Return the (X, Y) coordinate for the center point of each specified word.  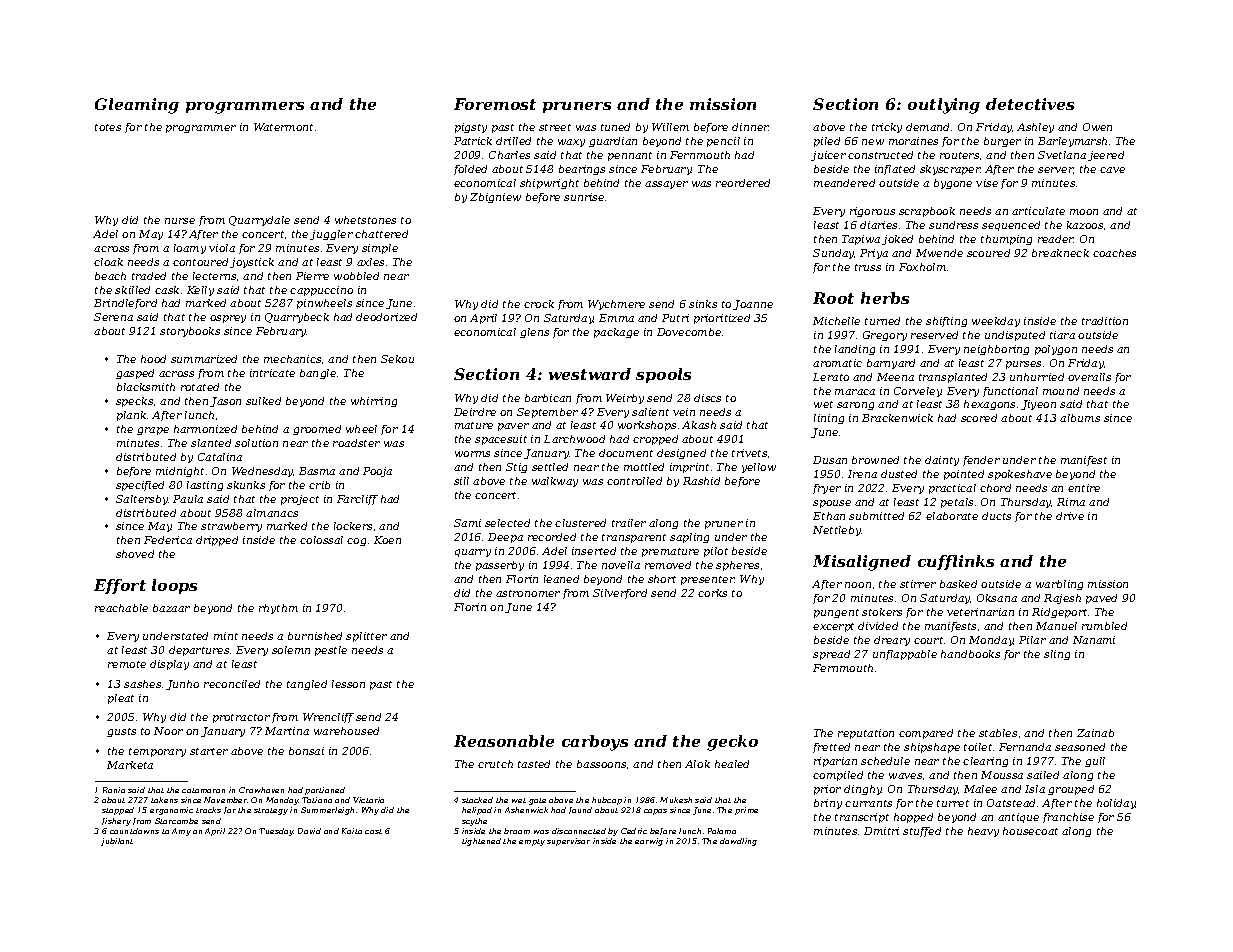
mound (1061, 391)
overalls (1089, 377)
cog (356, 542)
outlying (944, 106)
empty (532, 842)
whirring (374, 402)
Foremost (495, 104)
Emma (616, 318)
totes (108, 127)
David (309, 831)
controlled (634, 481)
